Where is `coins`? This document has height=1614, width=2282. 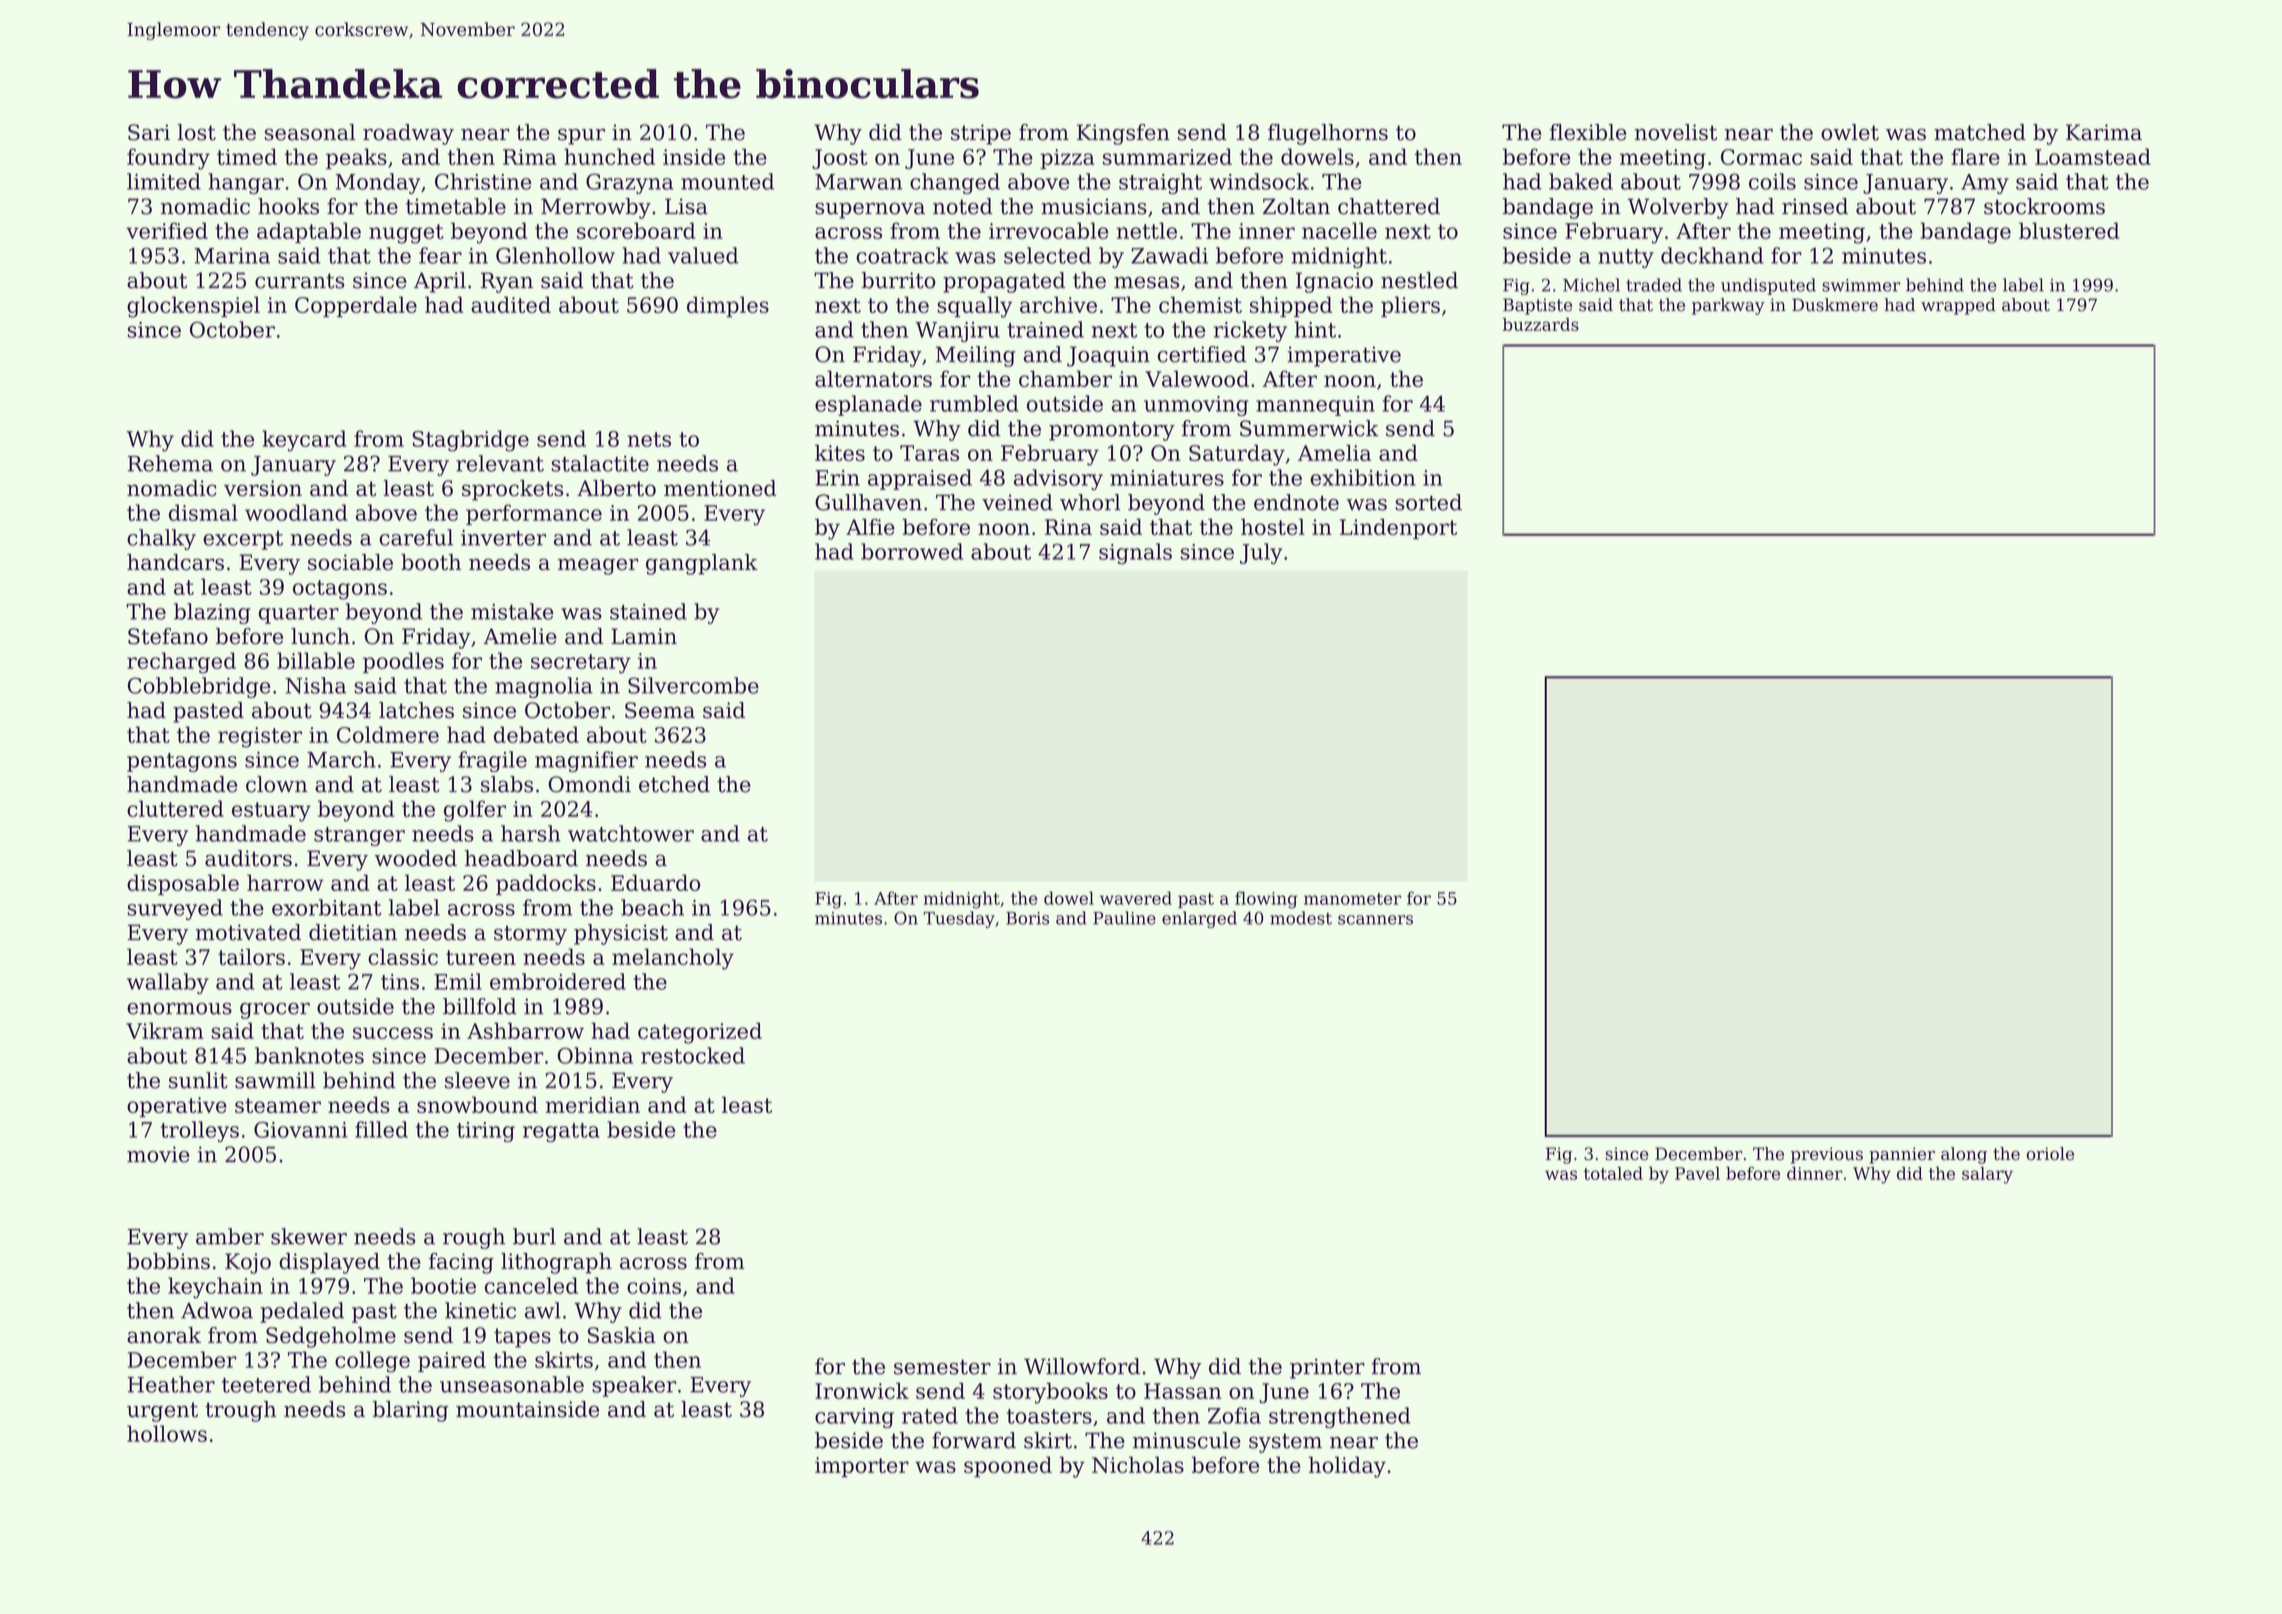
coins is located at coordinates (654, 1286).
